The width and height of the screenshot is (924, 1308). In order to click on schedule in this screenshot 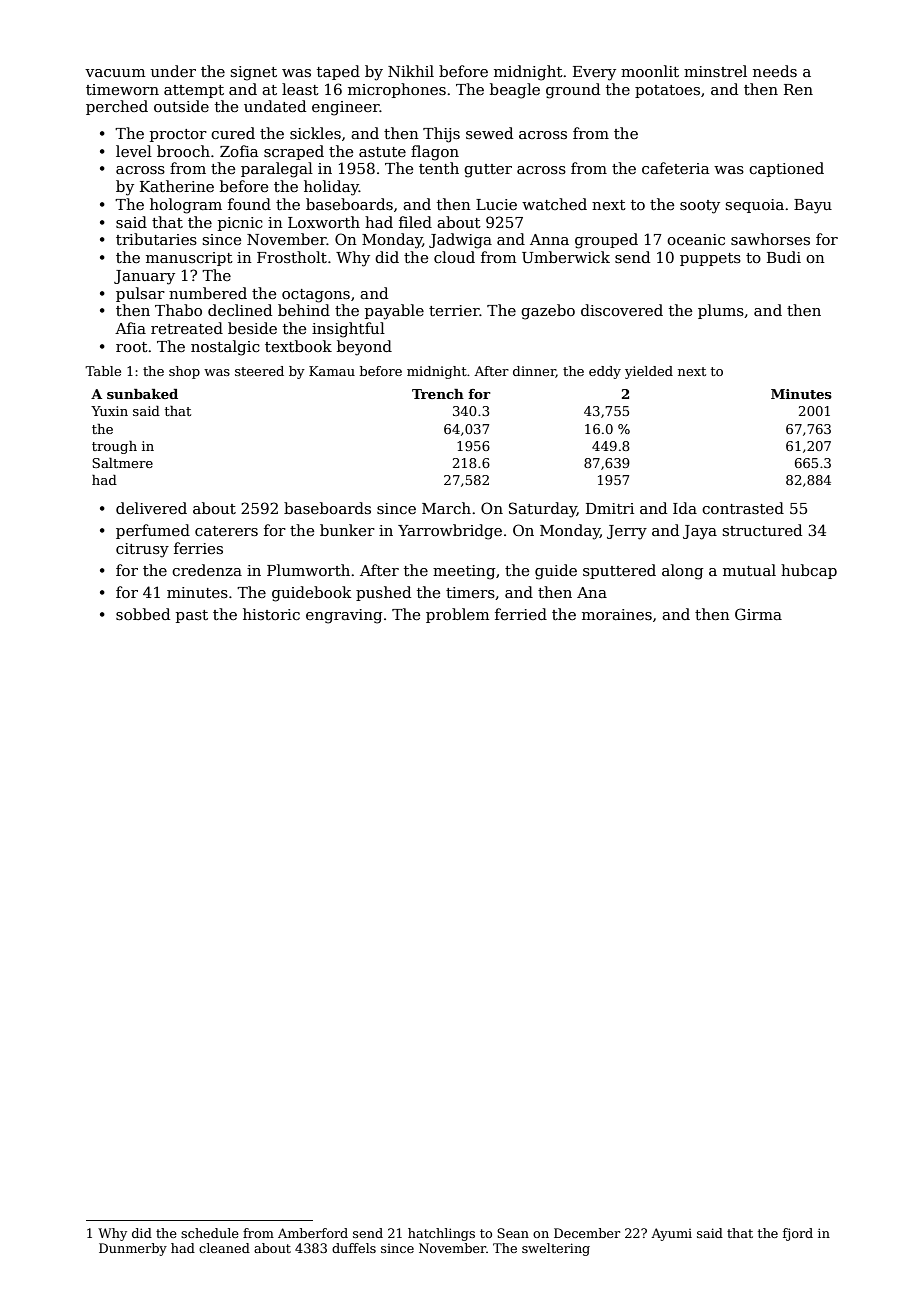, I will do `click(210, 1233)`.
